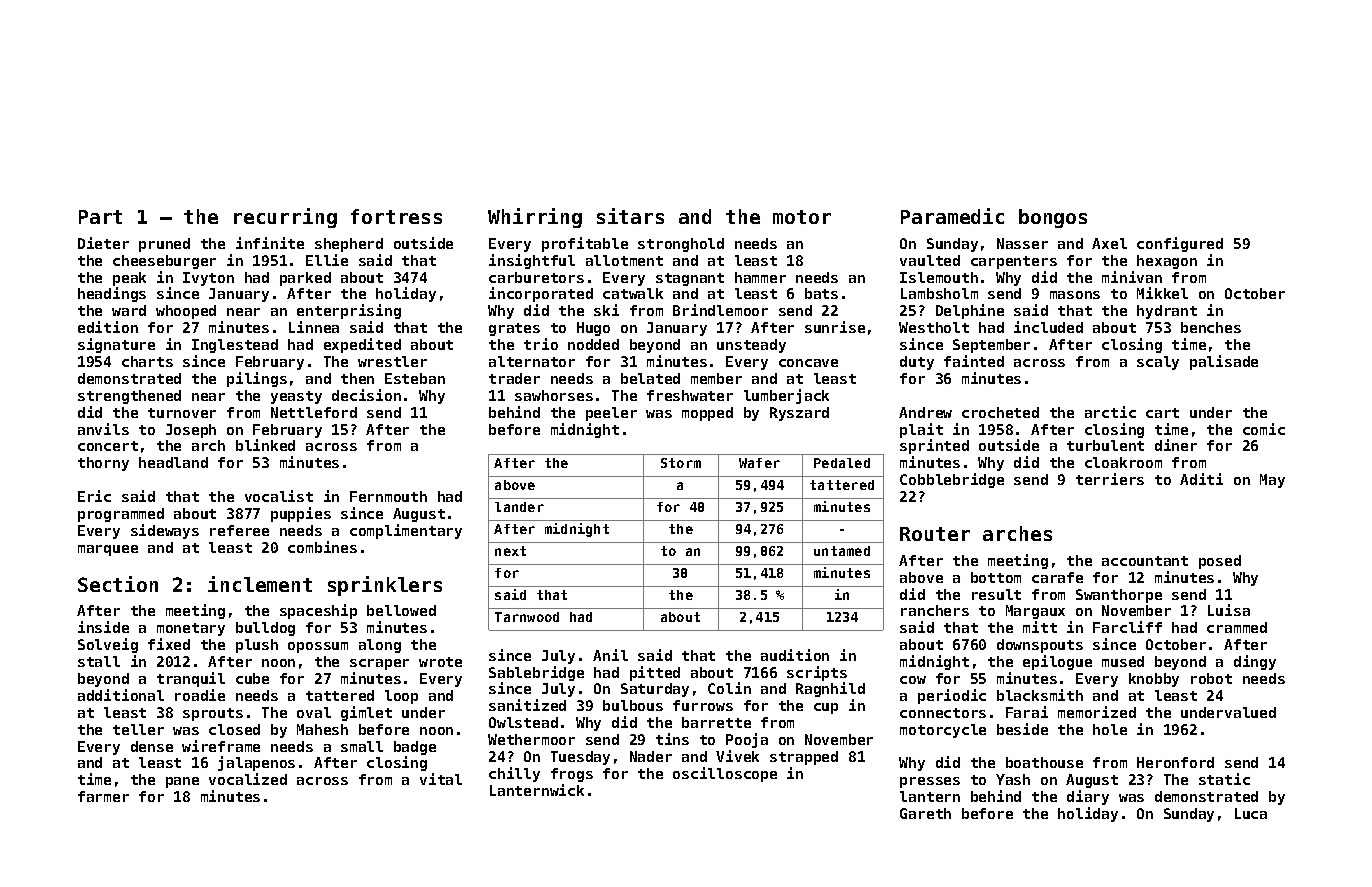 This image has width=1372, height=887. What do you see at coordinates (103, 796) in the image?
I see `farmer` at bounding box center [103, 796].
